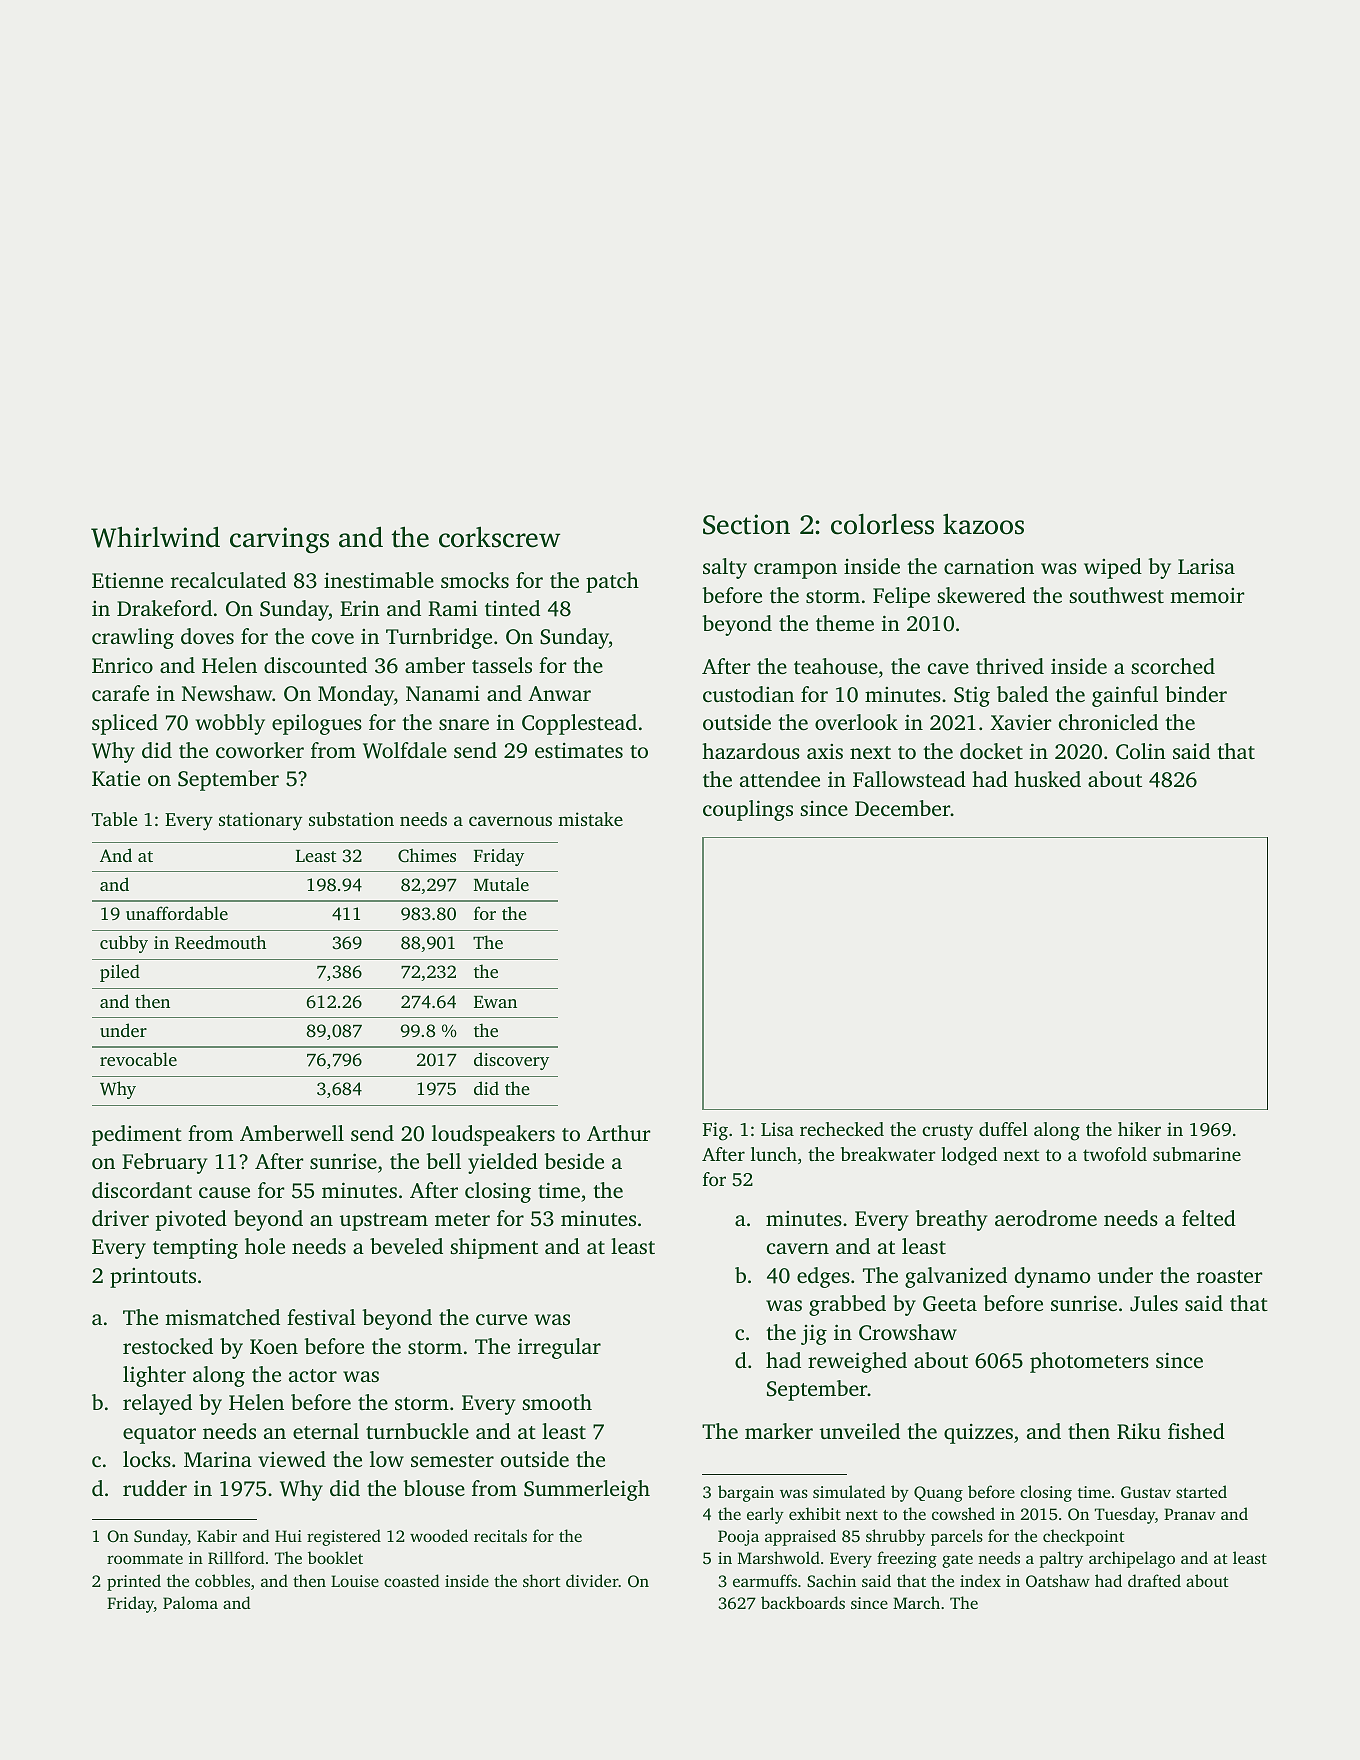 The width and height of the page is (1360, 1760). What do you see at coordinates (746, 524) in the page?
I see `Section` at bounding box center [746, 524].
